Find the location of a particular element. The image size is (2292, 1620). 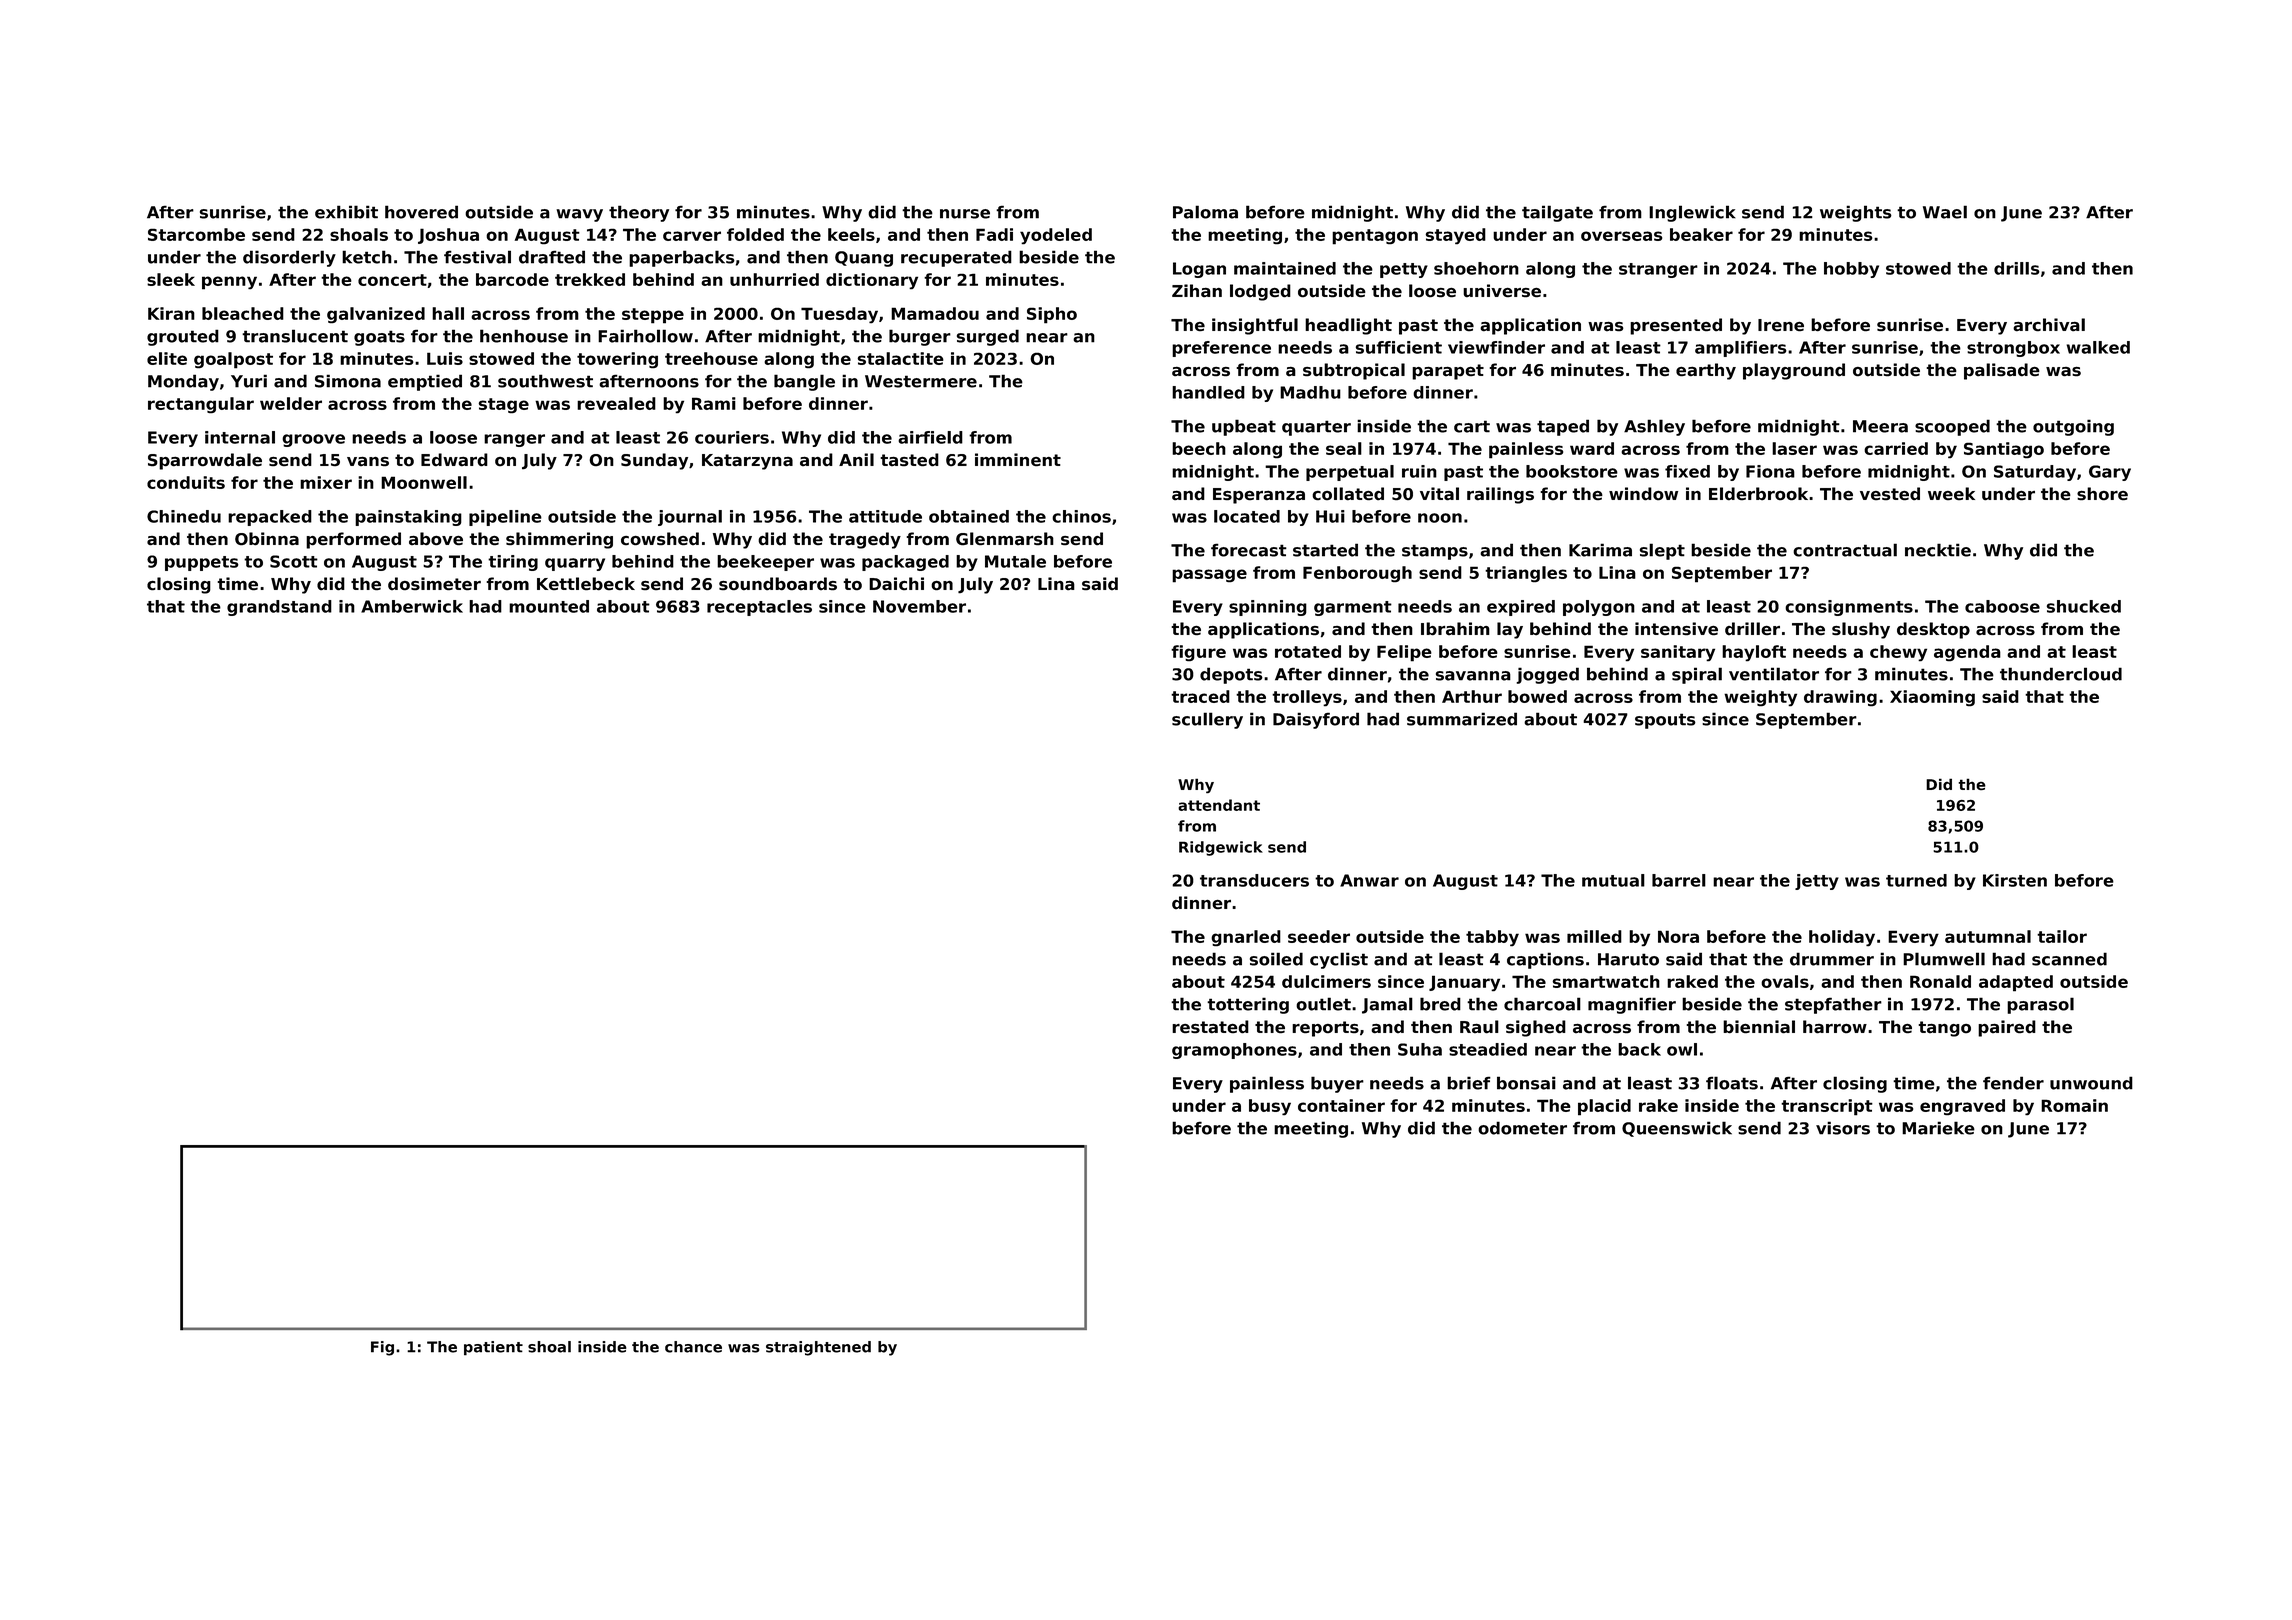

November is located at coordinates (919, 606).
